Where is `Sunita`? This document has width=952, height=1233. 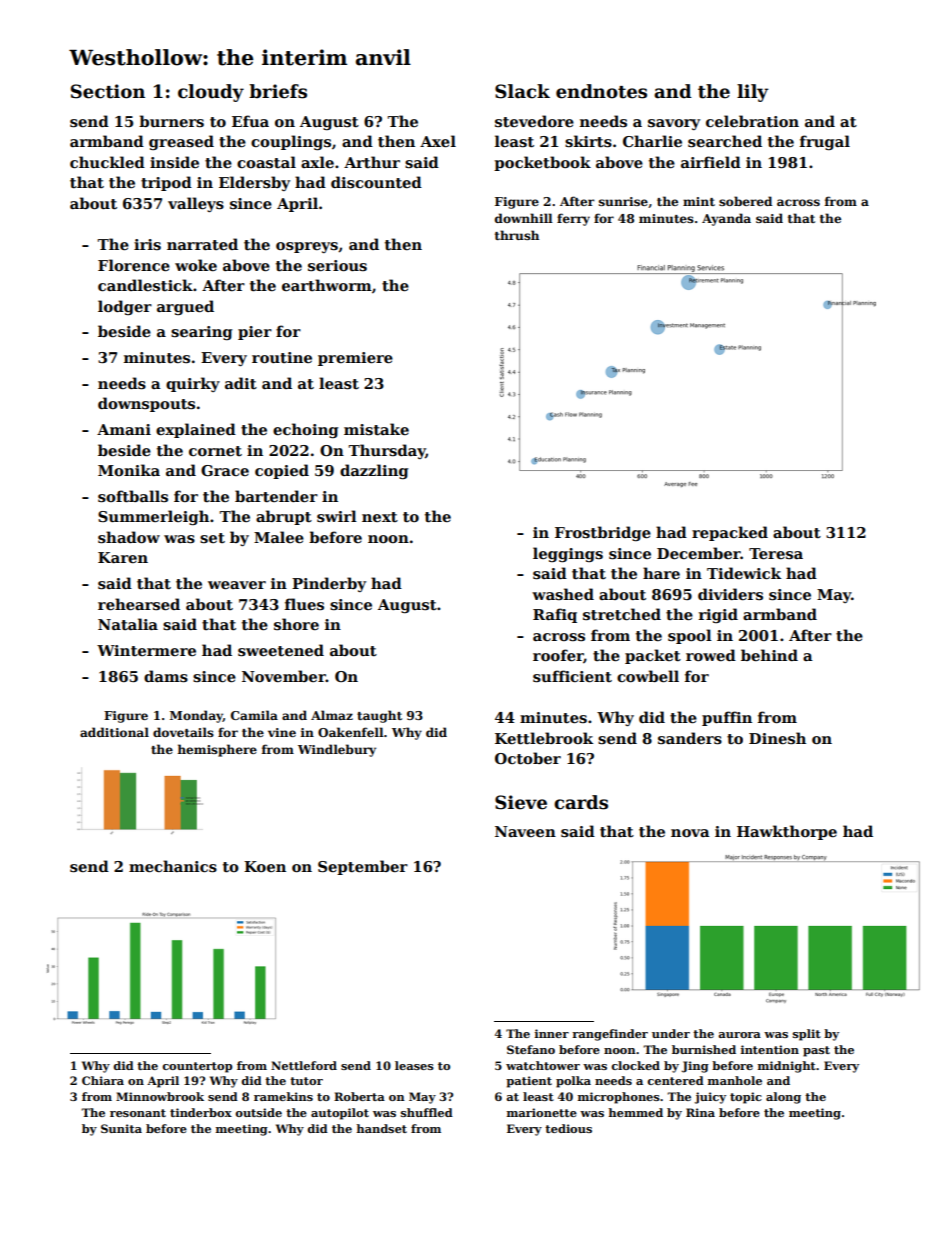
Sunita is located at coordinates (121, 1128).
